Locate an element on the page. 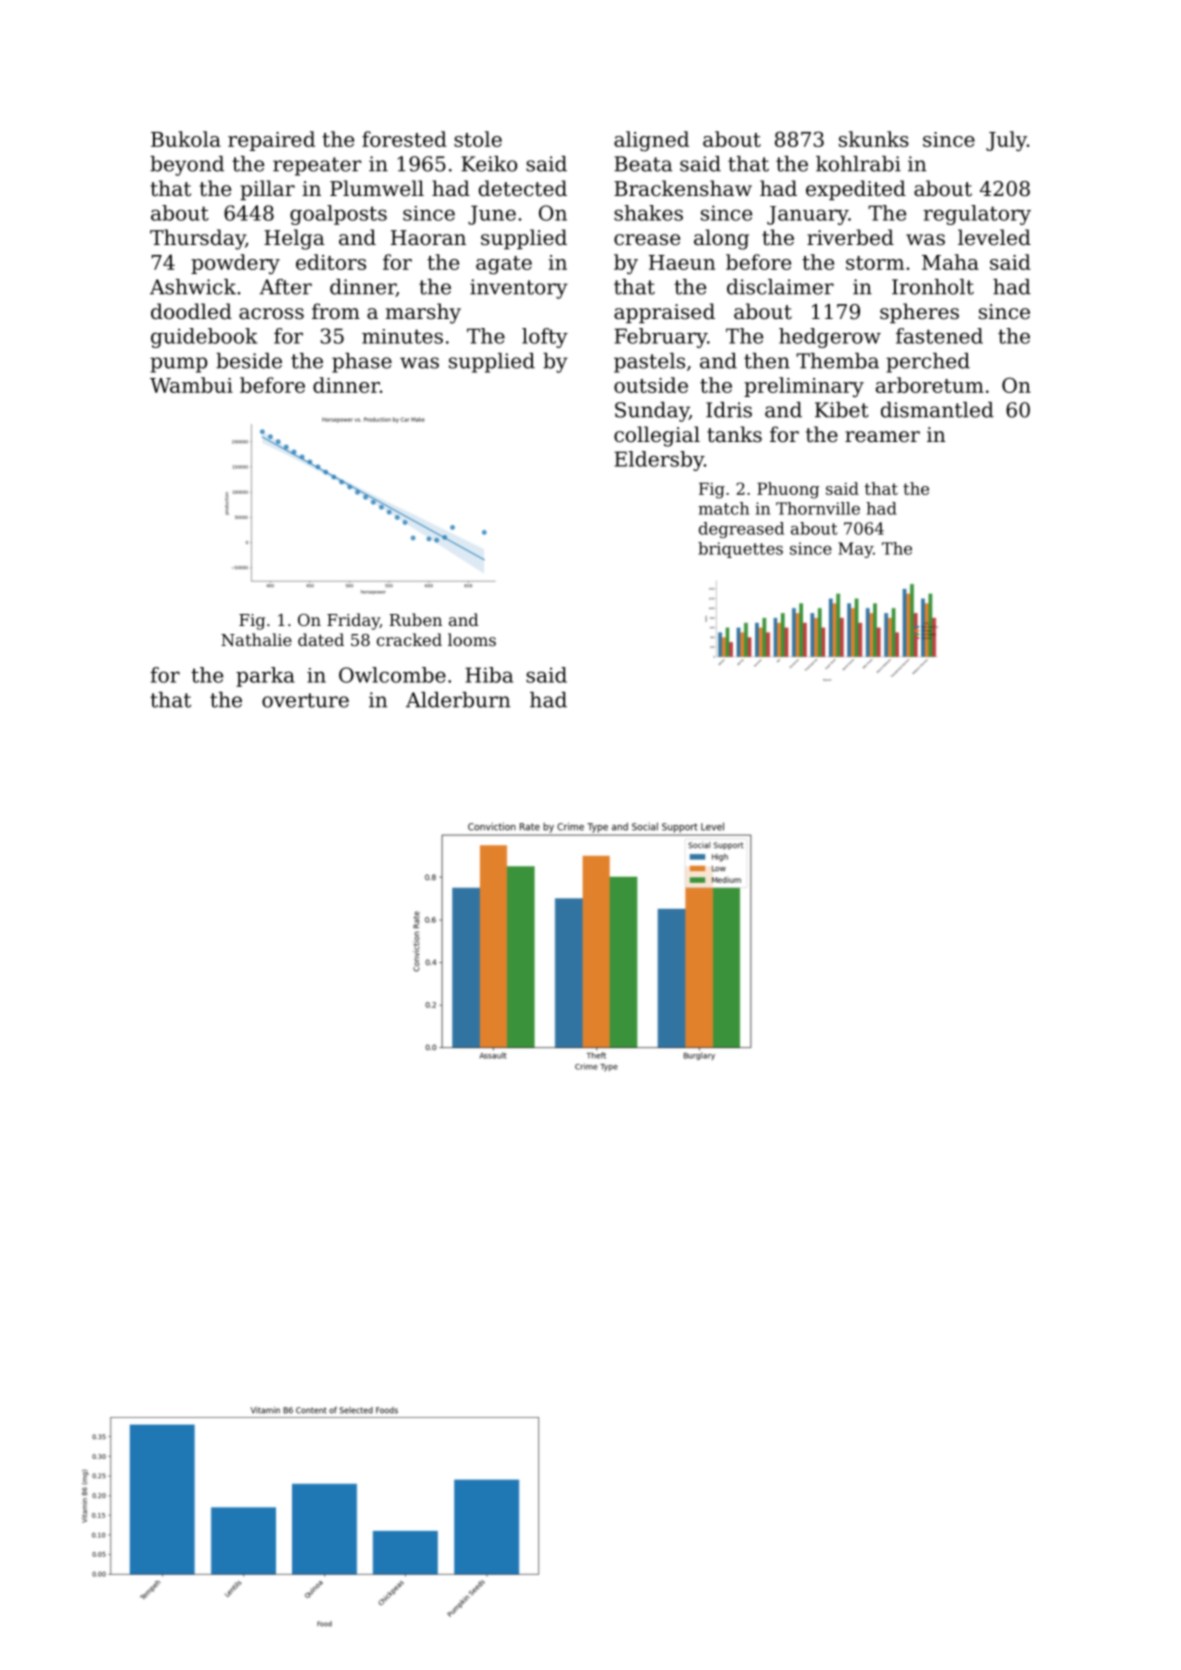  Nathalie is located at coordinates (256, 639).
